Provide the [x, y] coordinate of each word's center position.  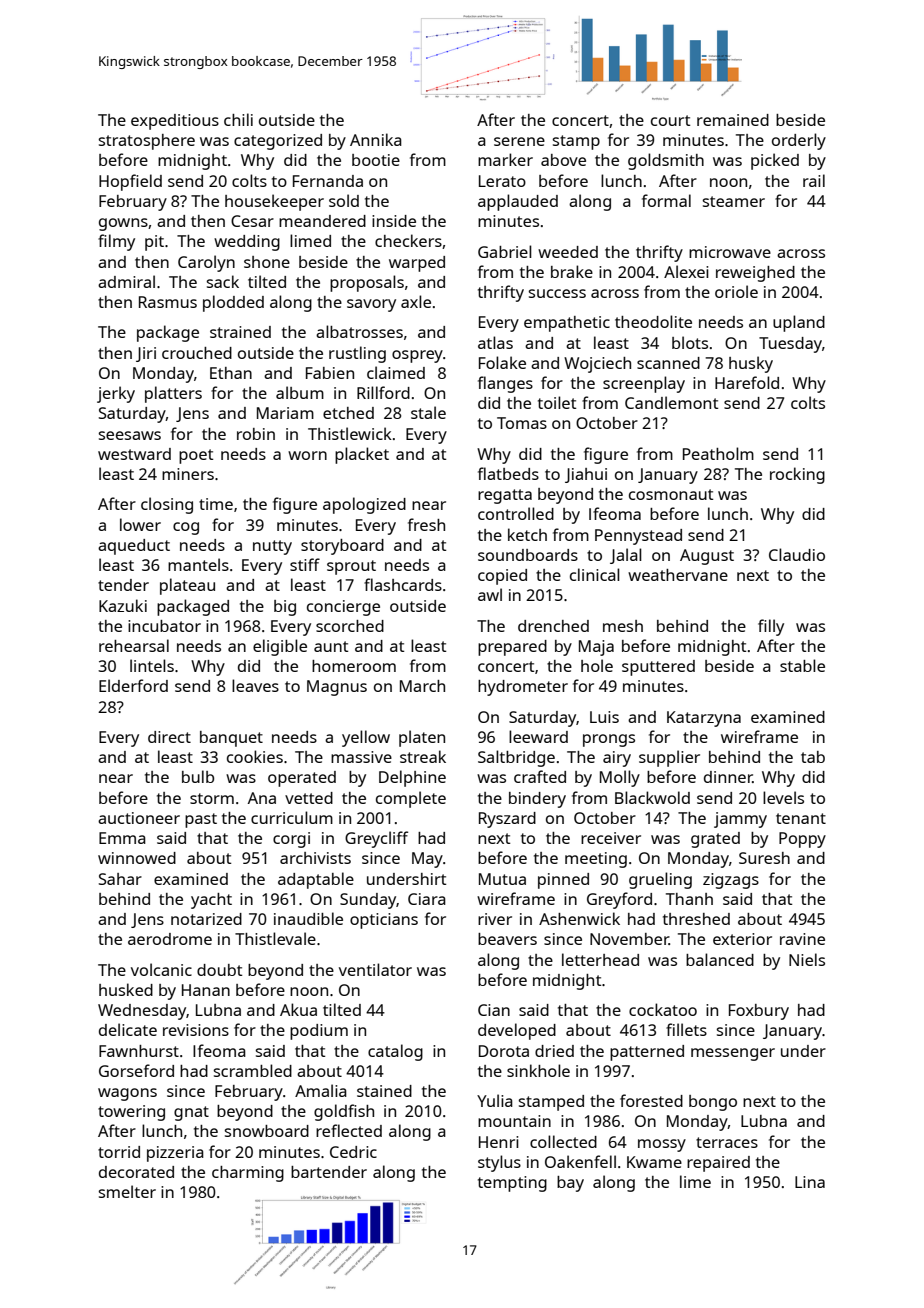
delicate [128, 1029]
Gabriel [505, 251]
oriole [736, 291]
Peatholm [718, 453]
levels [783, 797]
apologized [364, 505]
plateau [187, 586]
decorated [136, 1172]
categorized [278, 142]
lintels [152, 665]
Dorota [504, 1051]
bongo [713, 1103]
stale [428, 412]
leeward [538, 736]
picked [775, 161]
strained [240, 332]
